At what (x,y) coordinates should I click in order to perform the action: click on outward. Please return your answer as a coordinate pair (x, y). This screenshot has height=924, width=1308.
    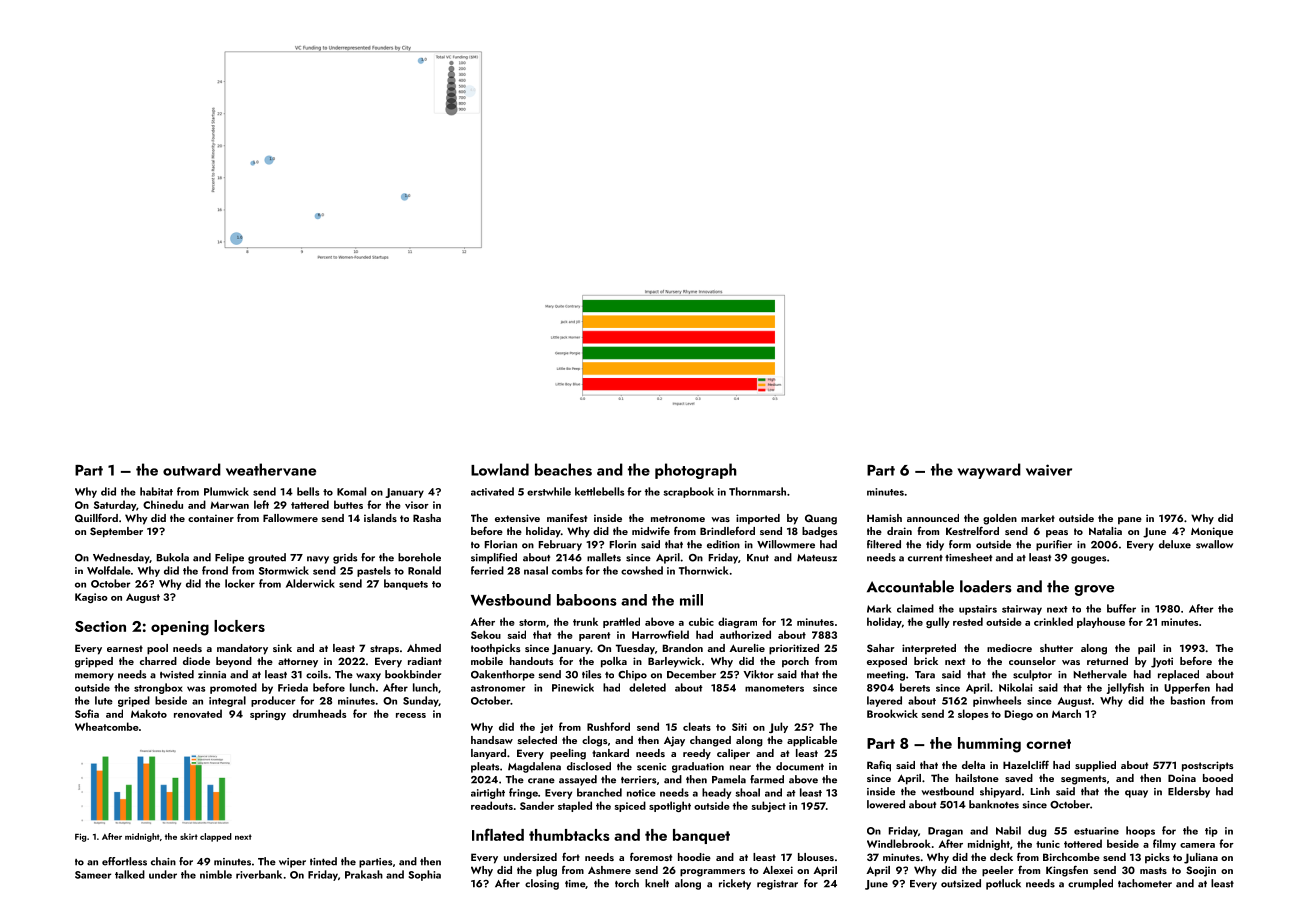
    Looking at the image, I should click on (192, 469).
